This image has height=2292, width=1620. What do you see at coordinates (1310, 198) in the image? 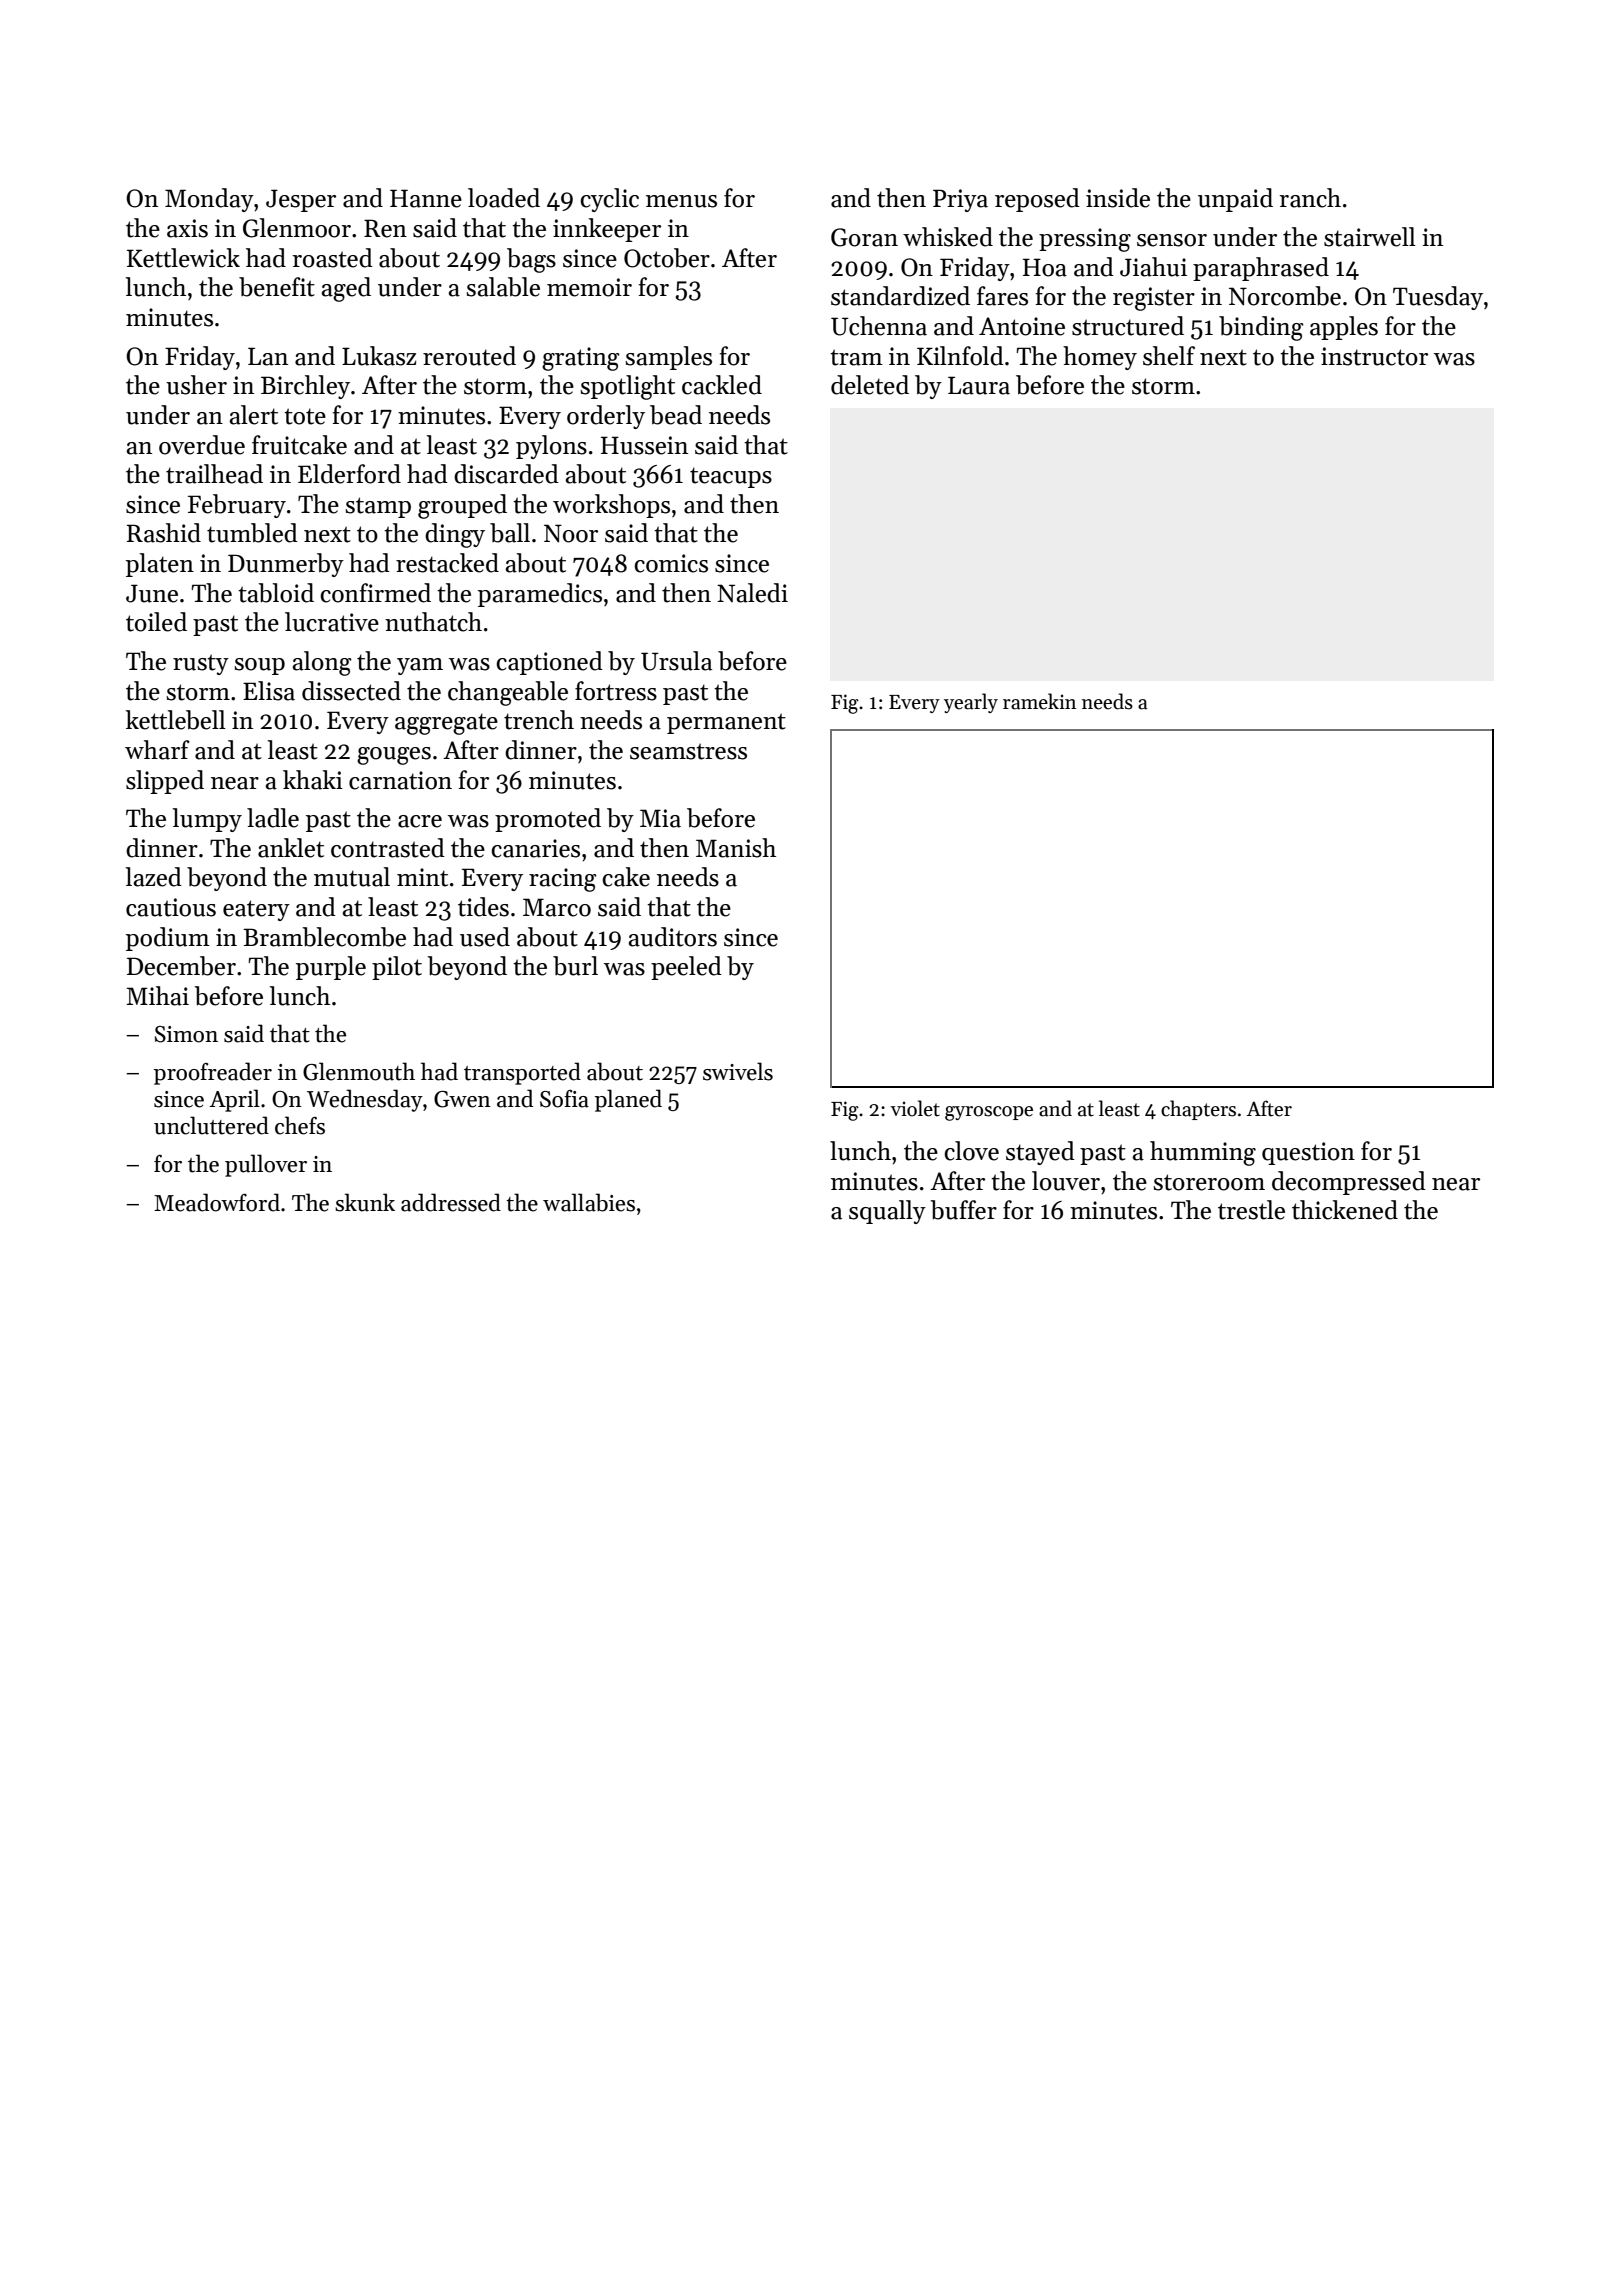
I see `ranch` at bounding box center [1310, 198].
